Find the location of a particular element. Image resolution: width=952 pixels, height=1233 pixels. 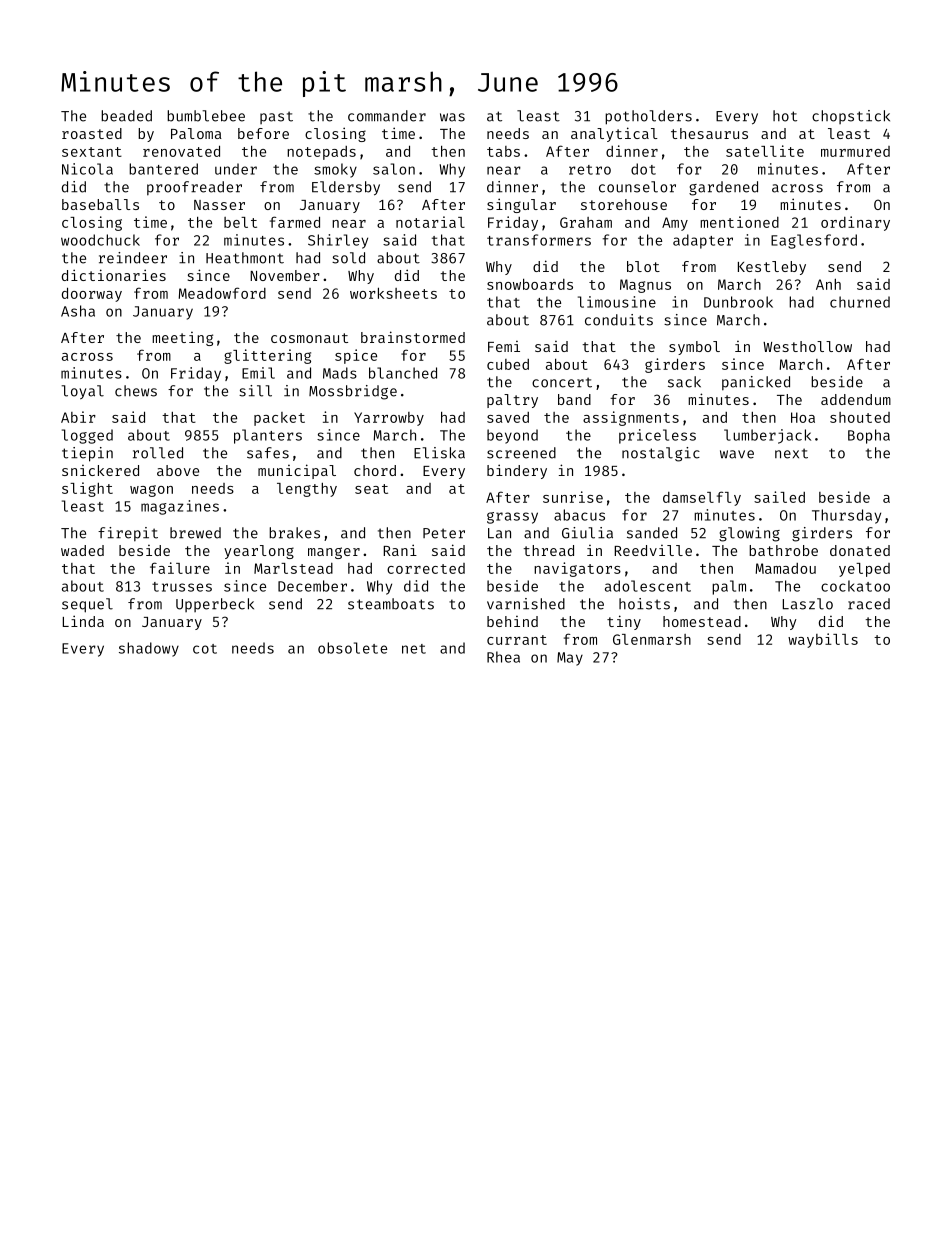

hot is located at coordinates (785, 116).
